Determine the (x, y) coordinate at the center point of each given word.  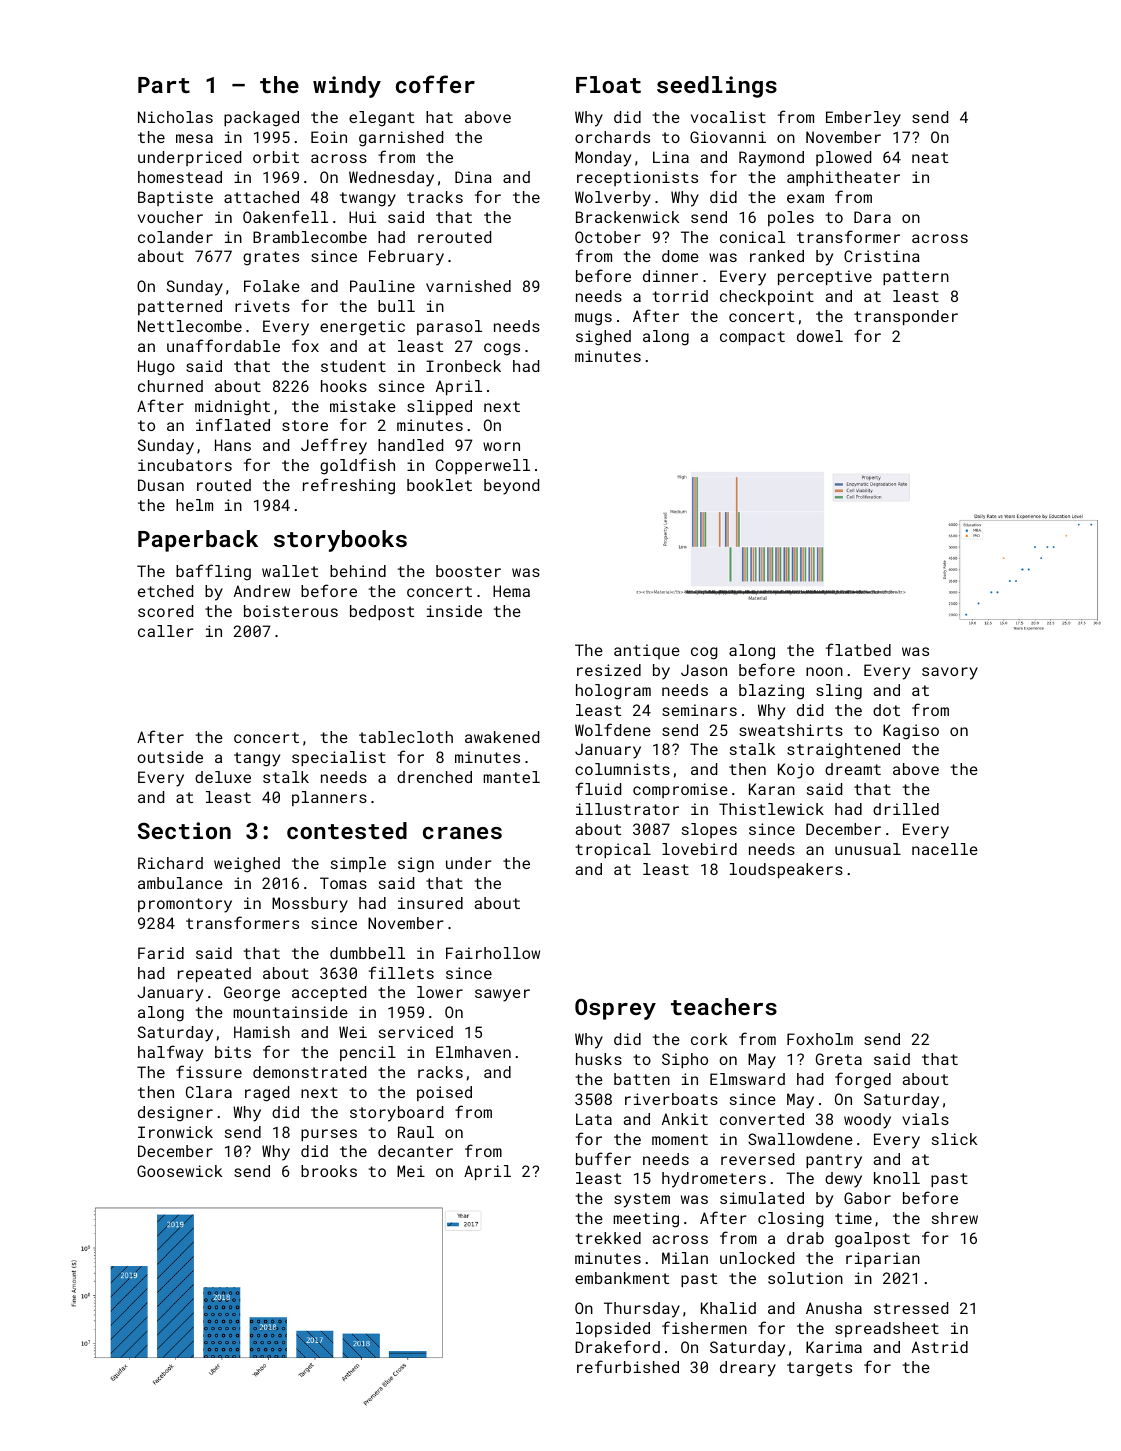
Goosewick (179, 1171)
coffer (435, 84)
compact (752, 338)
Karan (772, 789)
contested (347, 830)
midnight (232, 408)
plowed (843, 158)
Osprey (615, 1009)
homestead (180, 177)
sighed (603, 338)
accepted (329, 993)
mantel (511, 777)
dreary (748, 1369)
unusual (868, 849)
